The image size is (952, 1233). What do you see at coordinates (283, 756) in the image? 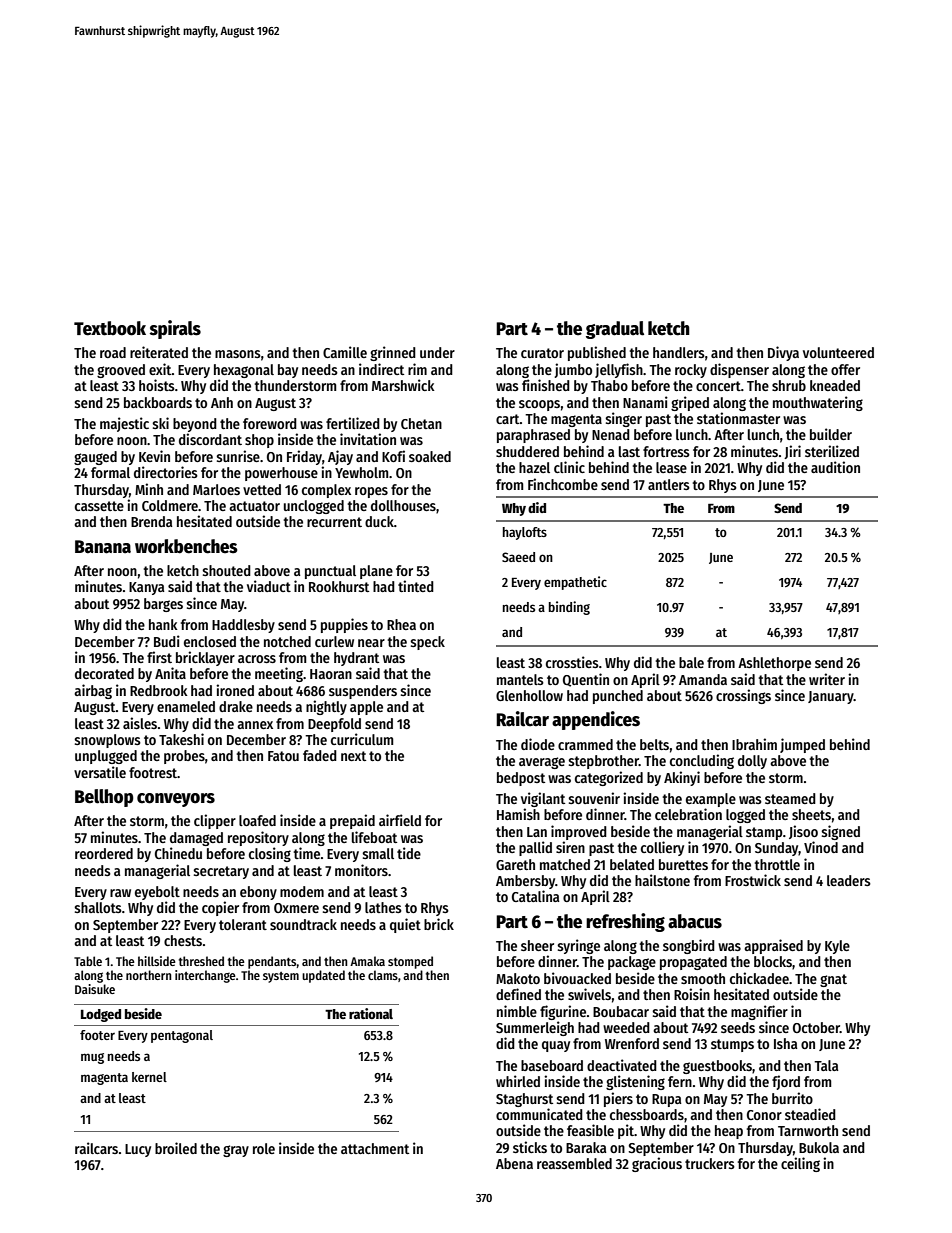
I see `Fatou` at bounding box center [283, 756].
